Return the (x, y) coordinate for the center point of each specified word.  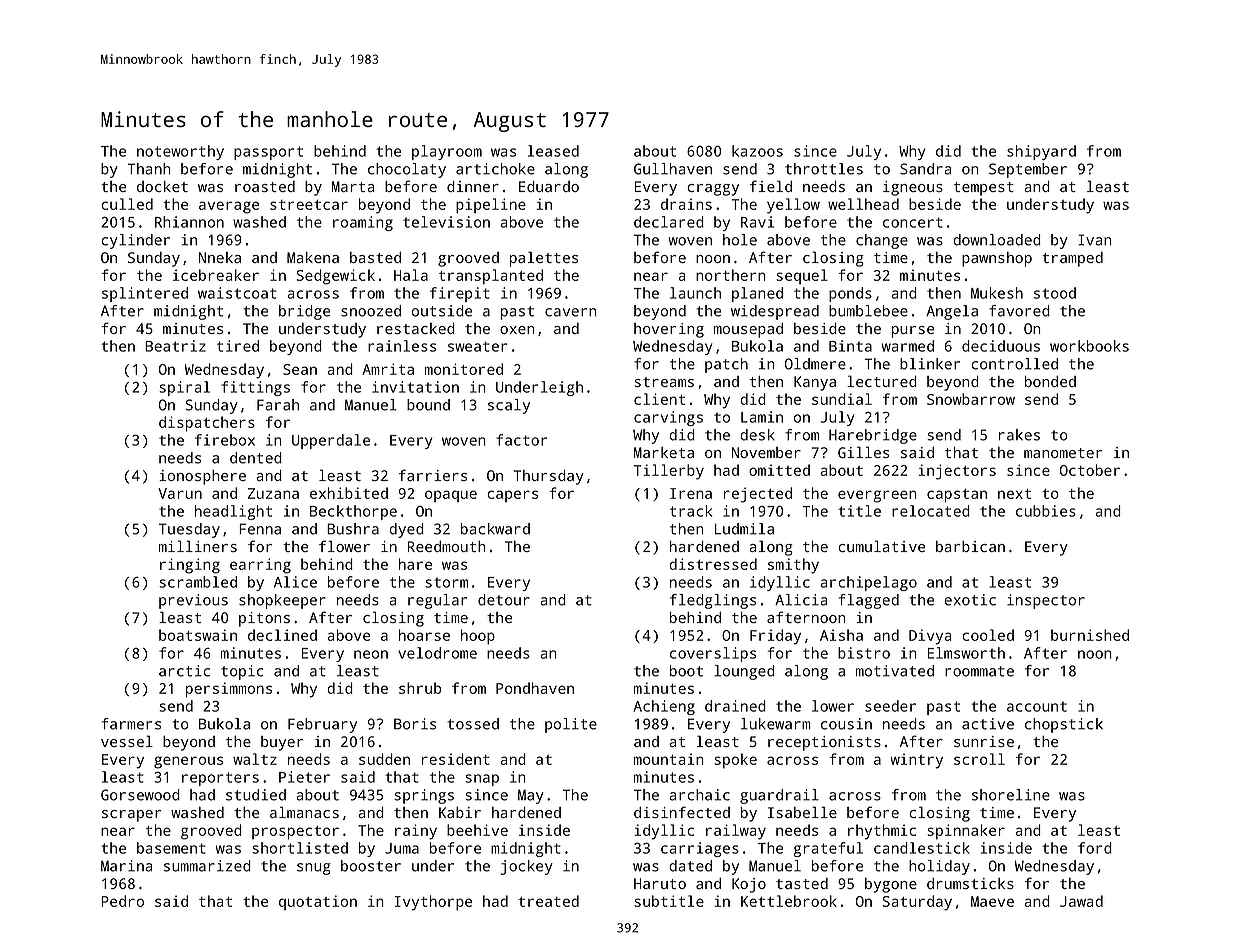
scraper (131, 816)
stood (1055, 293)
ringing (190, 566)
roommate (979, 671)
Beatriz (175, 346)
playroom (447, 152)
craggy (713, 190)
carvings (668, 418)
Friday (775, 637)
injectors (957, 472)
